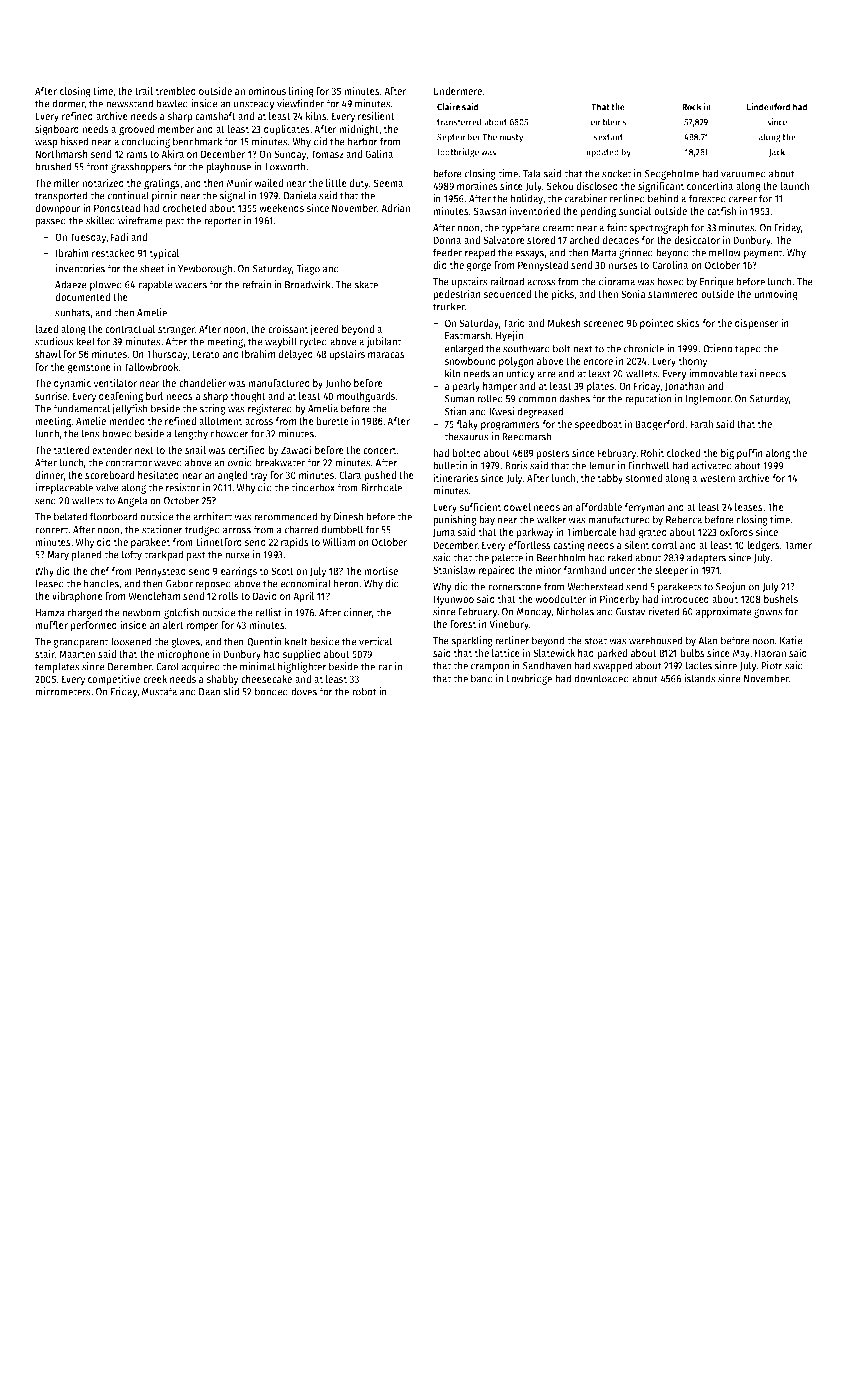 The width and height of the image is (849, 1400). What do you see at coordinates (332, 421) in the image?
I see `burette` at bounding box center [332, 421].
